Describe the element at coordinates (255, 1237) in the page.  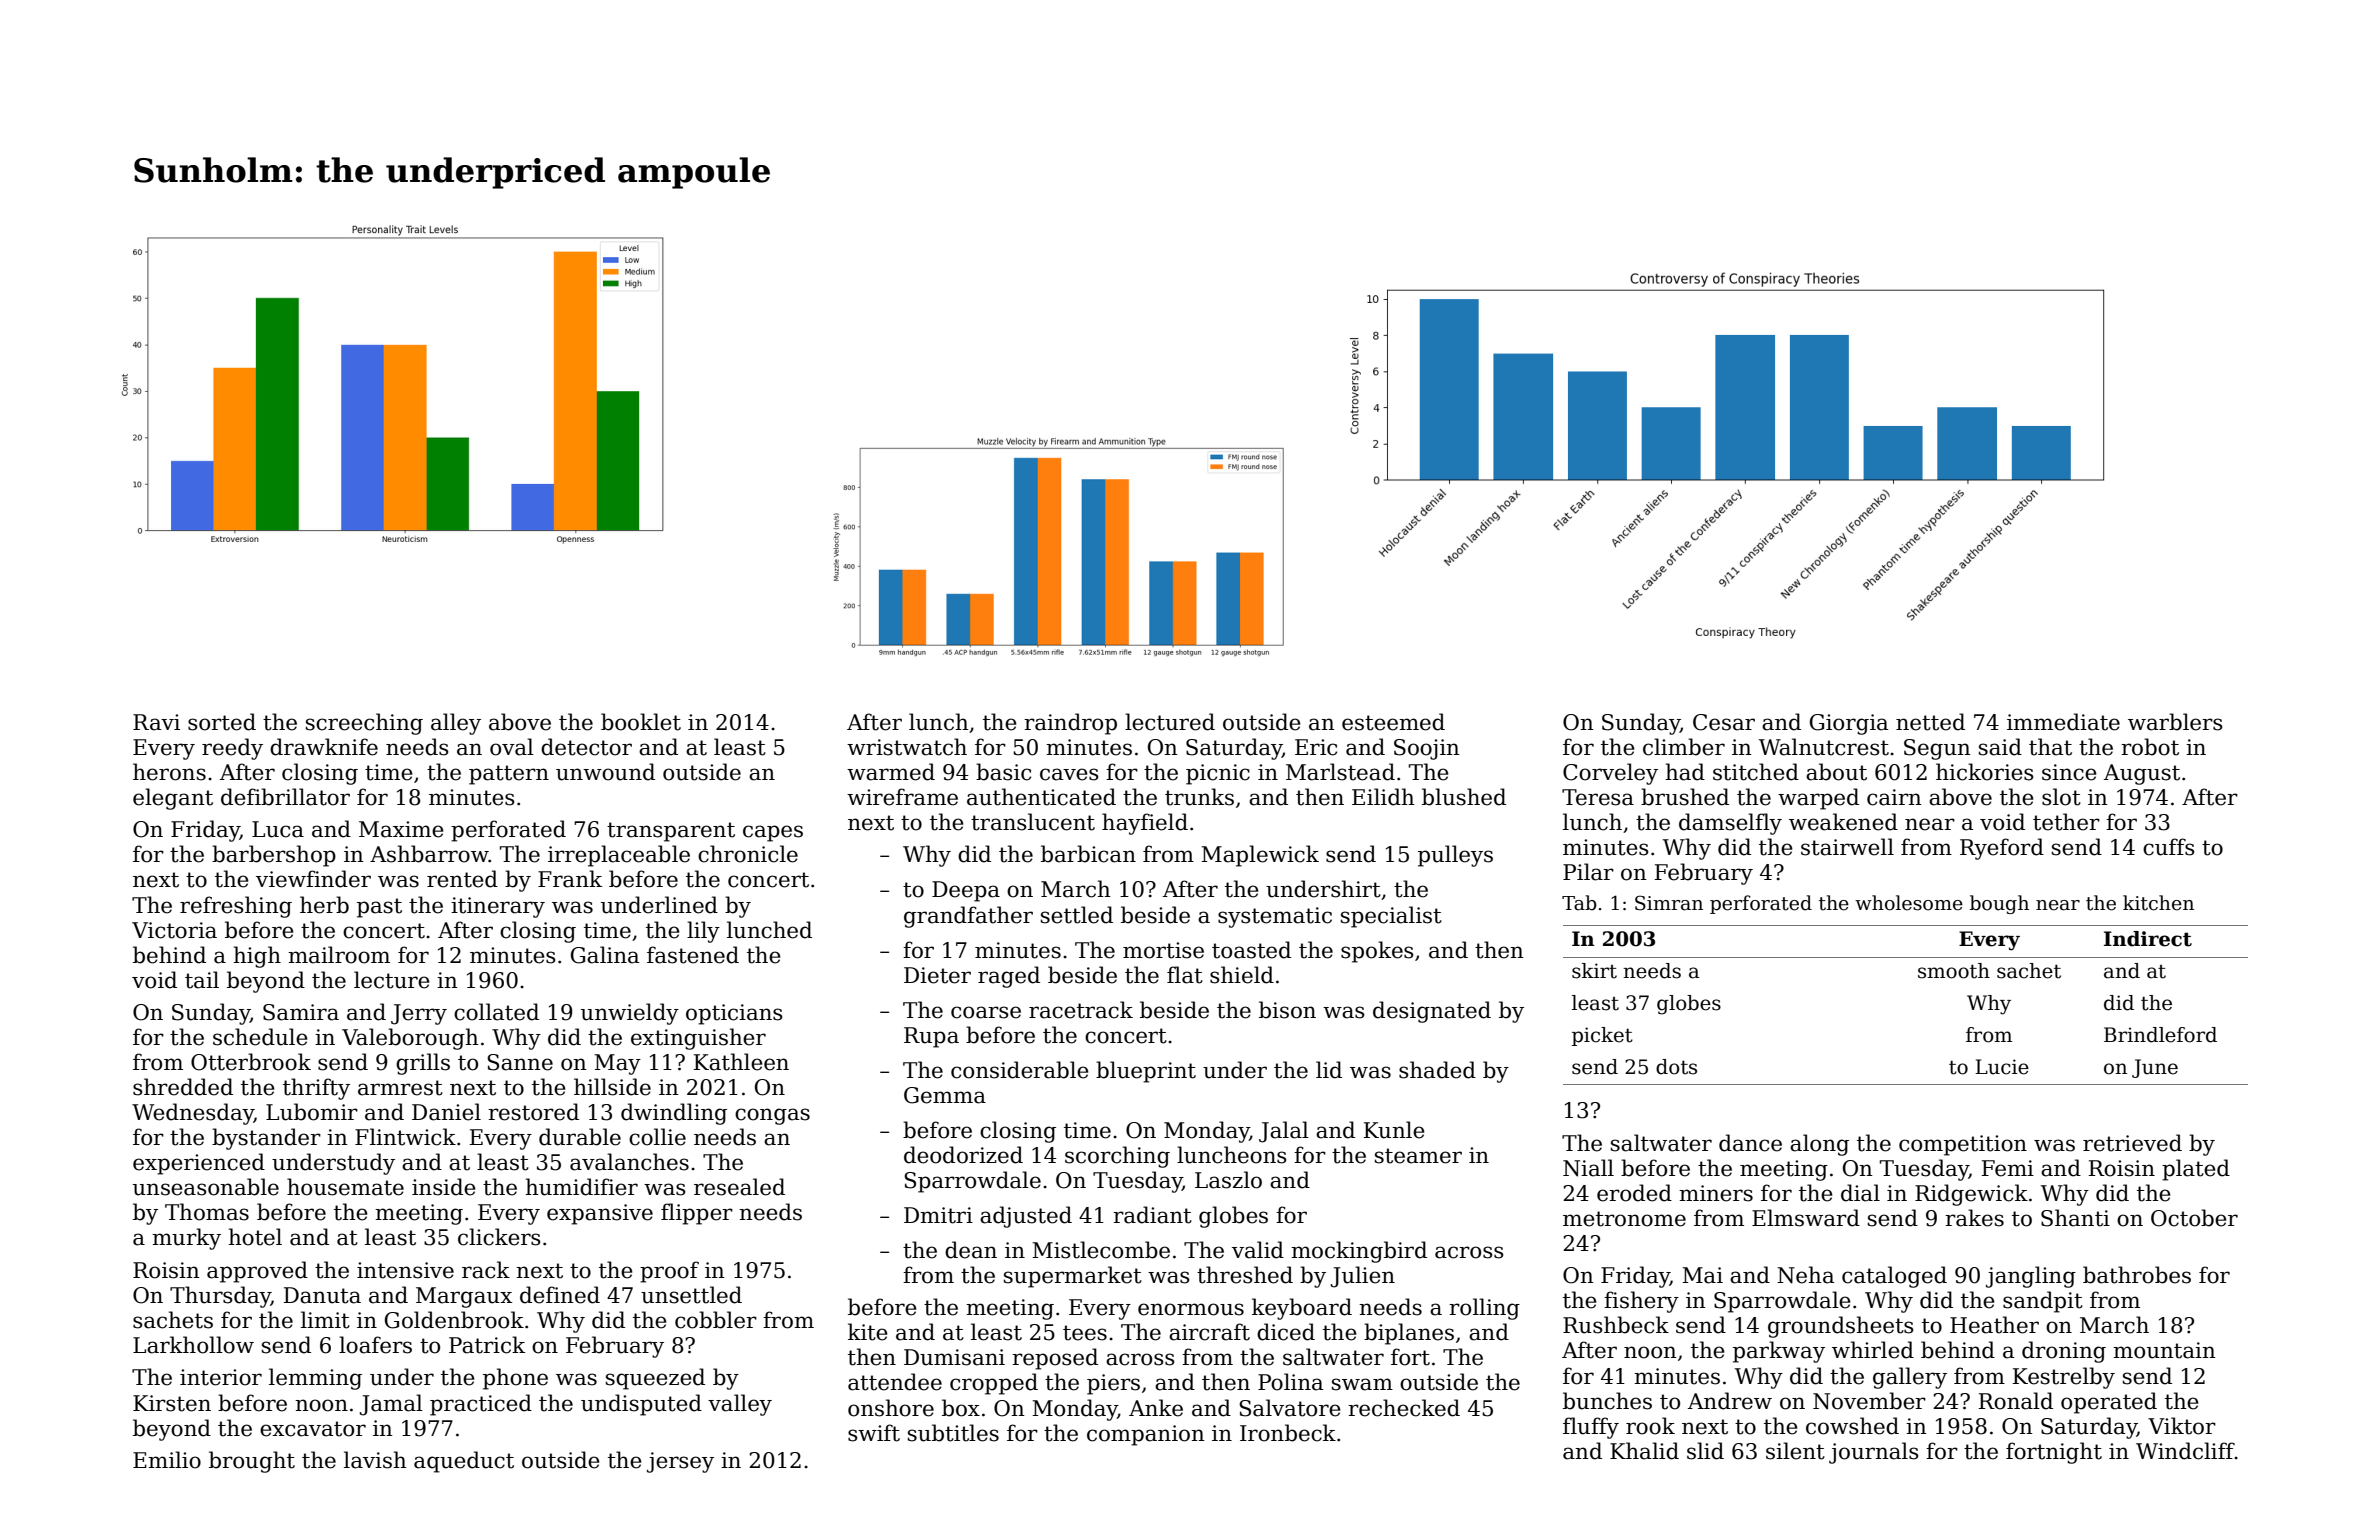
I see `hotel` at that location.
